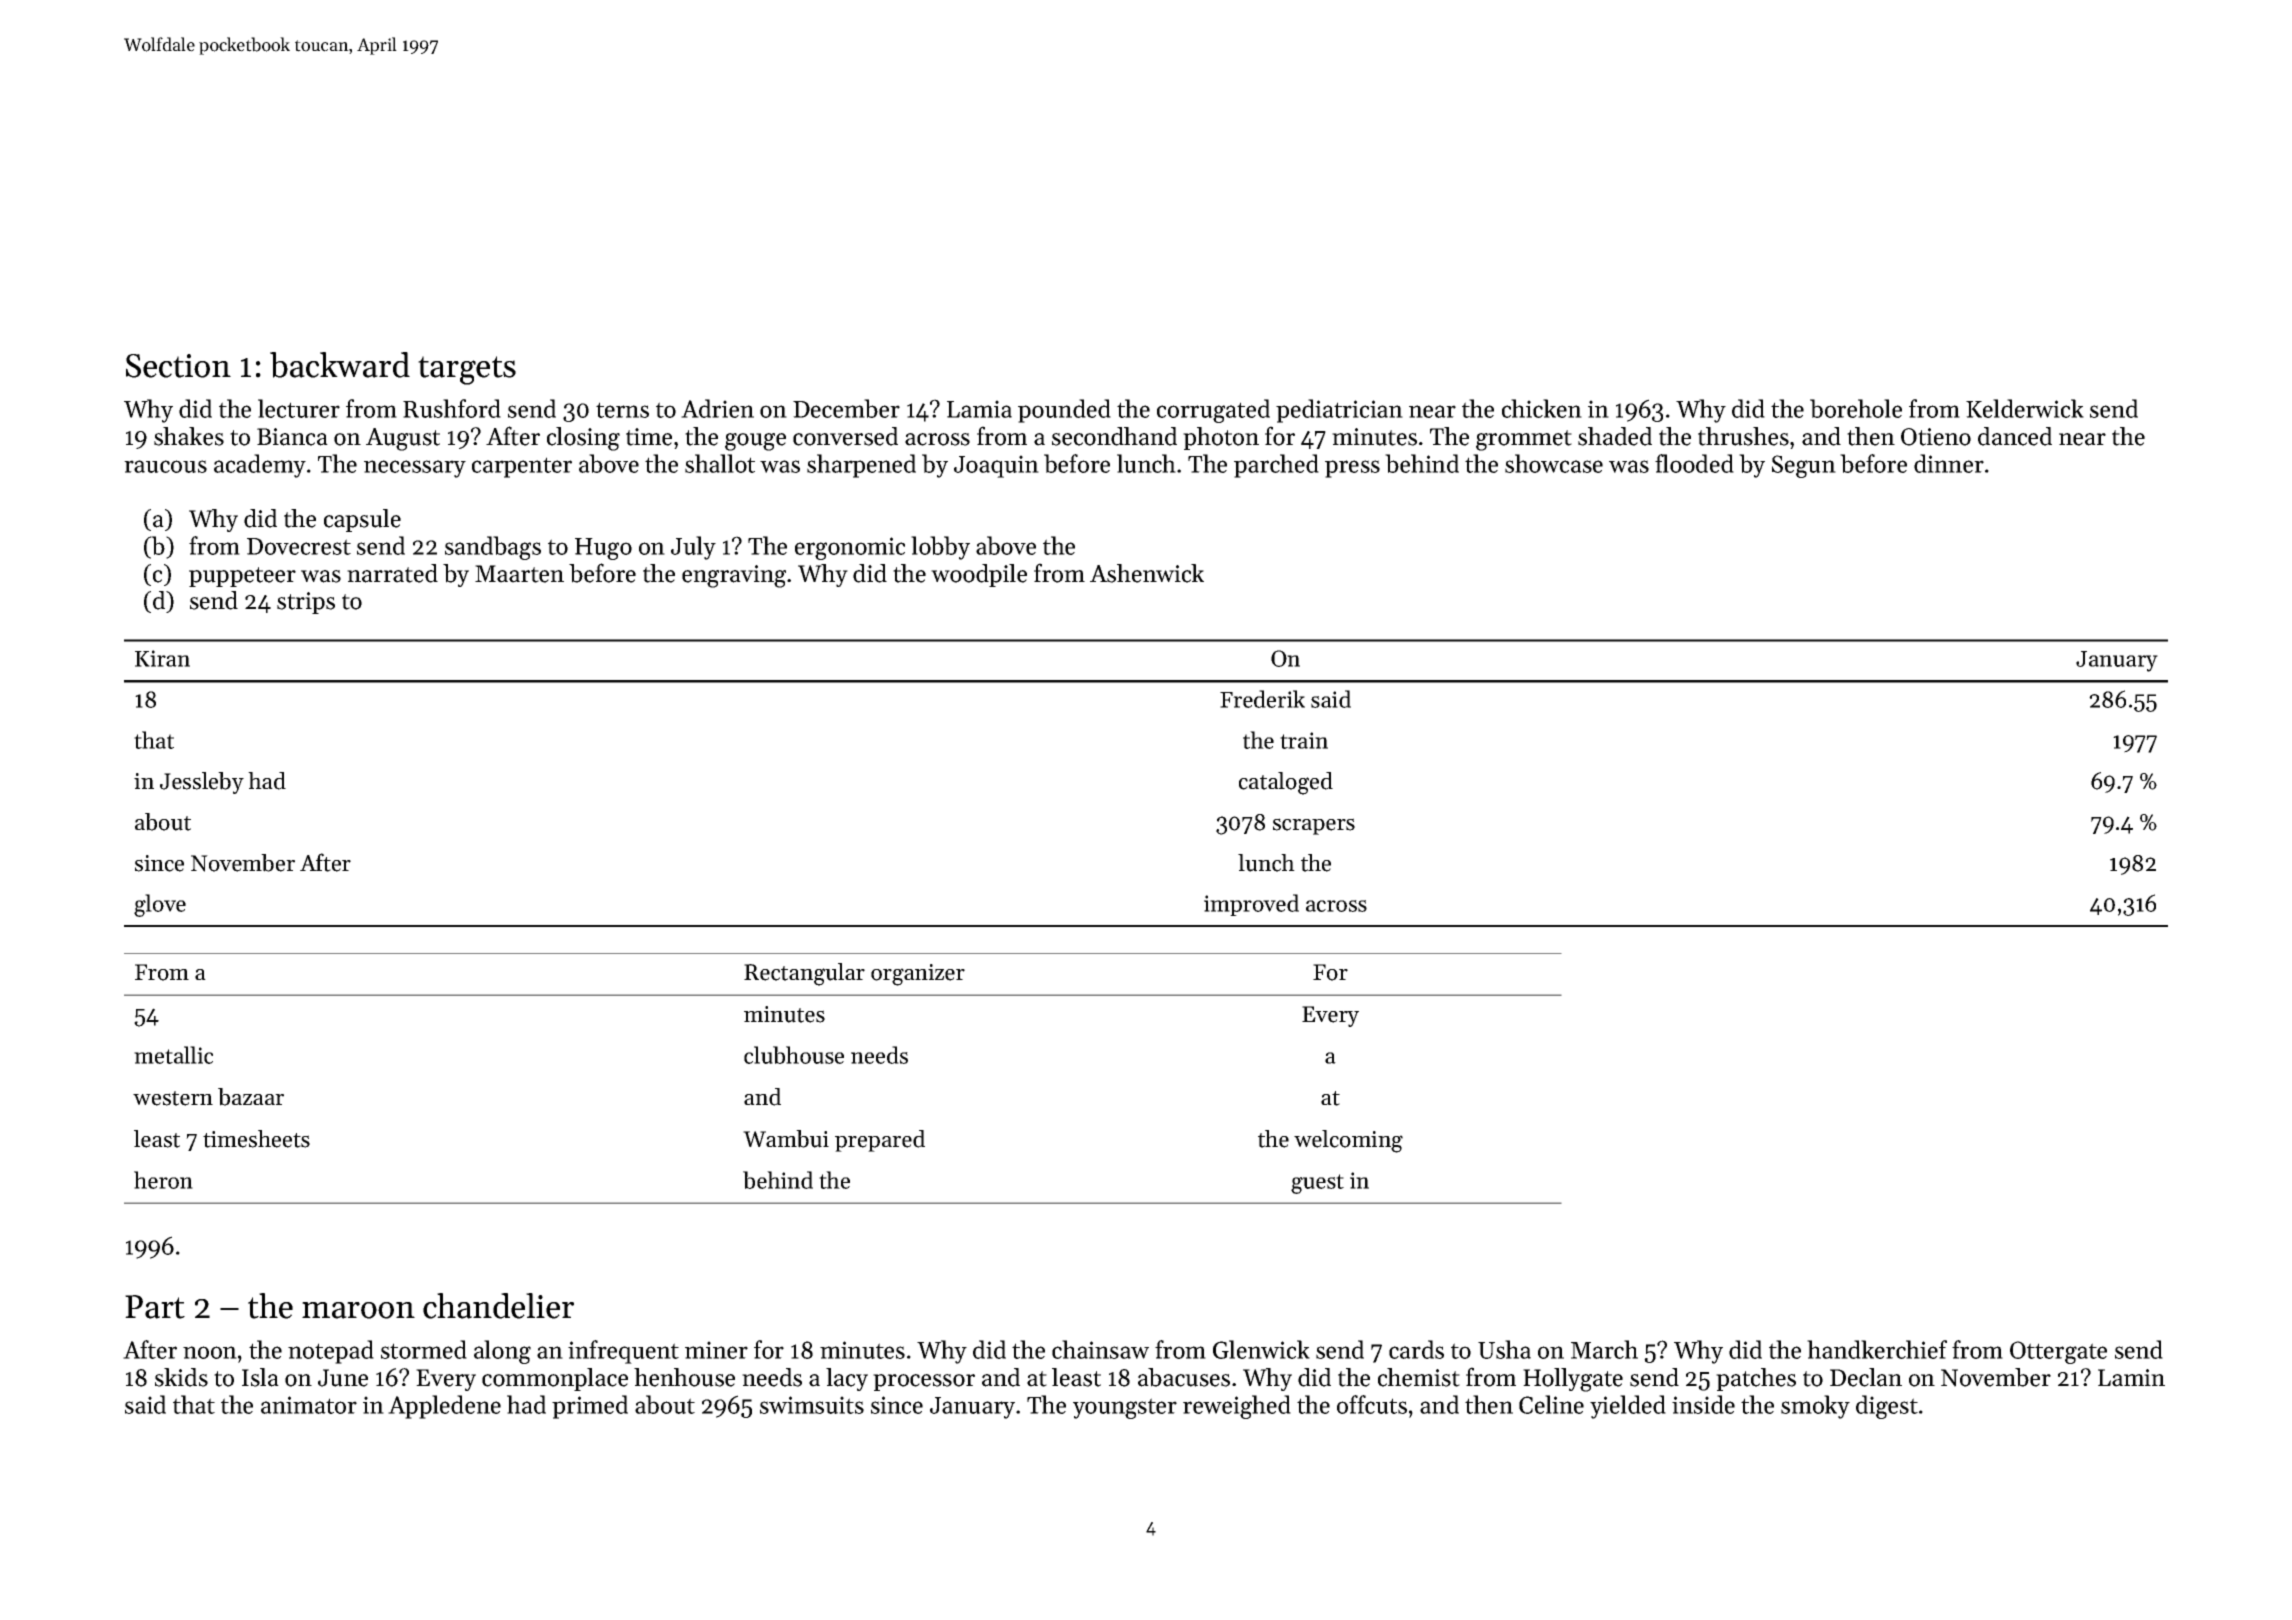  Describe the element at coordinates (1542, 408) in the screenshot. I see `chicken` at that location.
